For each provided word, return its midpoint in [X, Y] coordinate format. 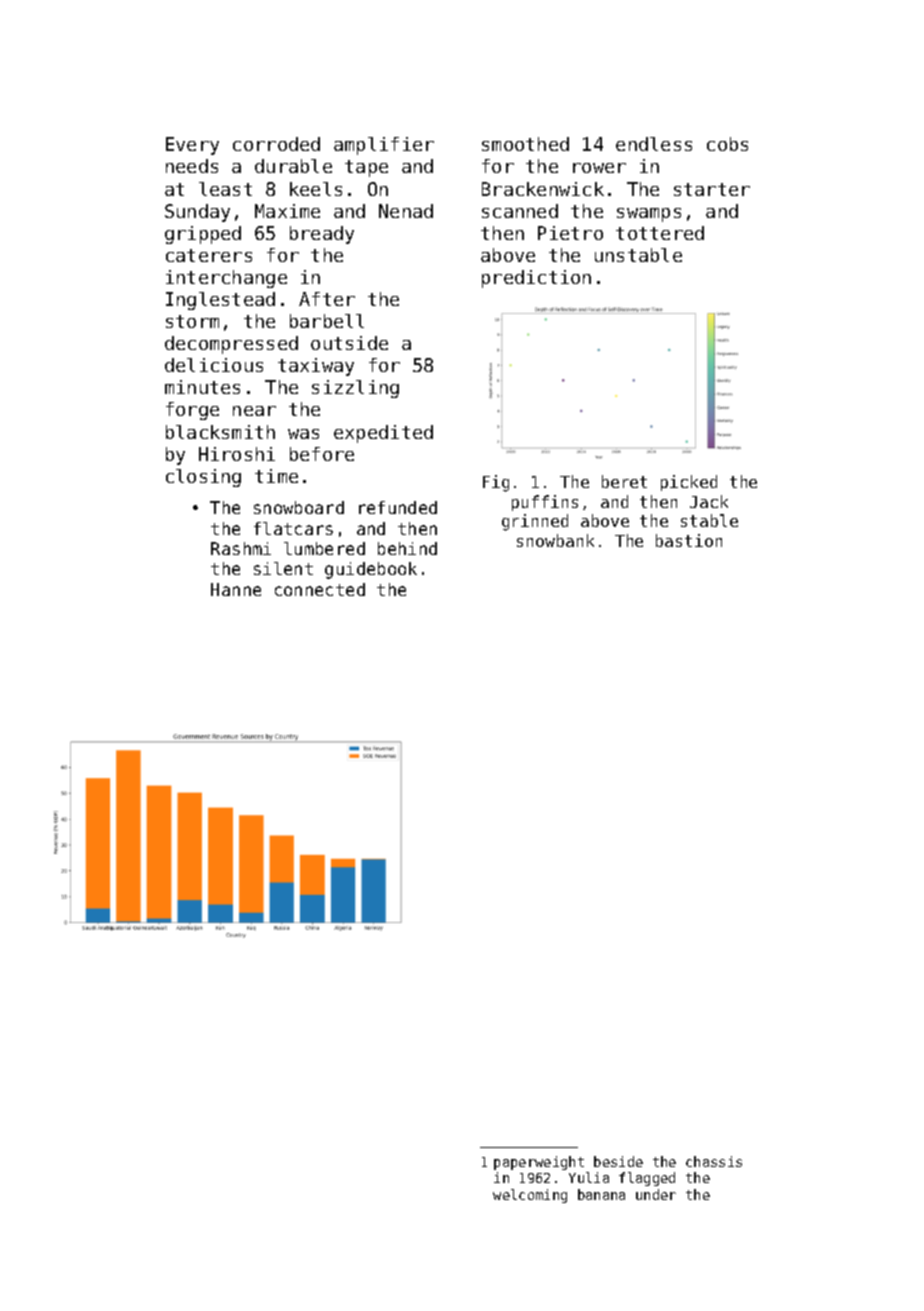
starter [712, 189]
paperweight [539, 1163]
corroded [276, 144]
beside [618, 1161]
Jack [709, 501]
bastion [689, 540]
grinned [535, 522]
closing [203, 478]
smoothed [525, 144]
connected [320, 589]
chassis [714, 1161]
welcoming [530, 1196]
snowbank [555, 540]
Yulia [589, 1177]
